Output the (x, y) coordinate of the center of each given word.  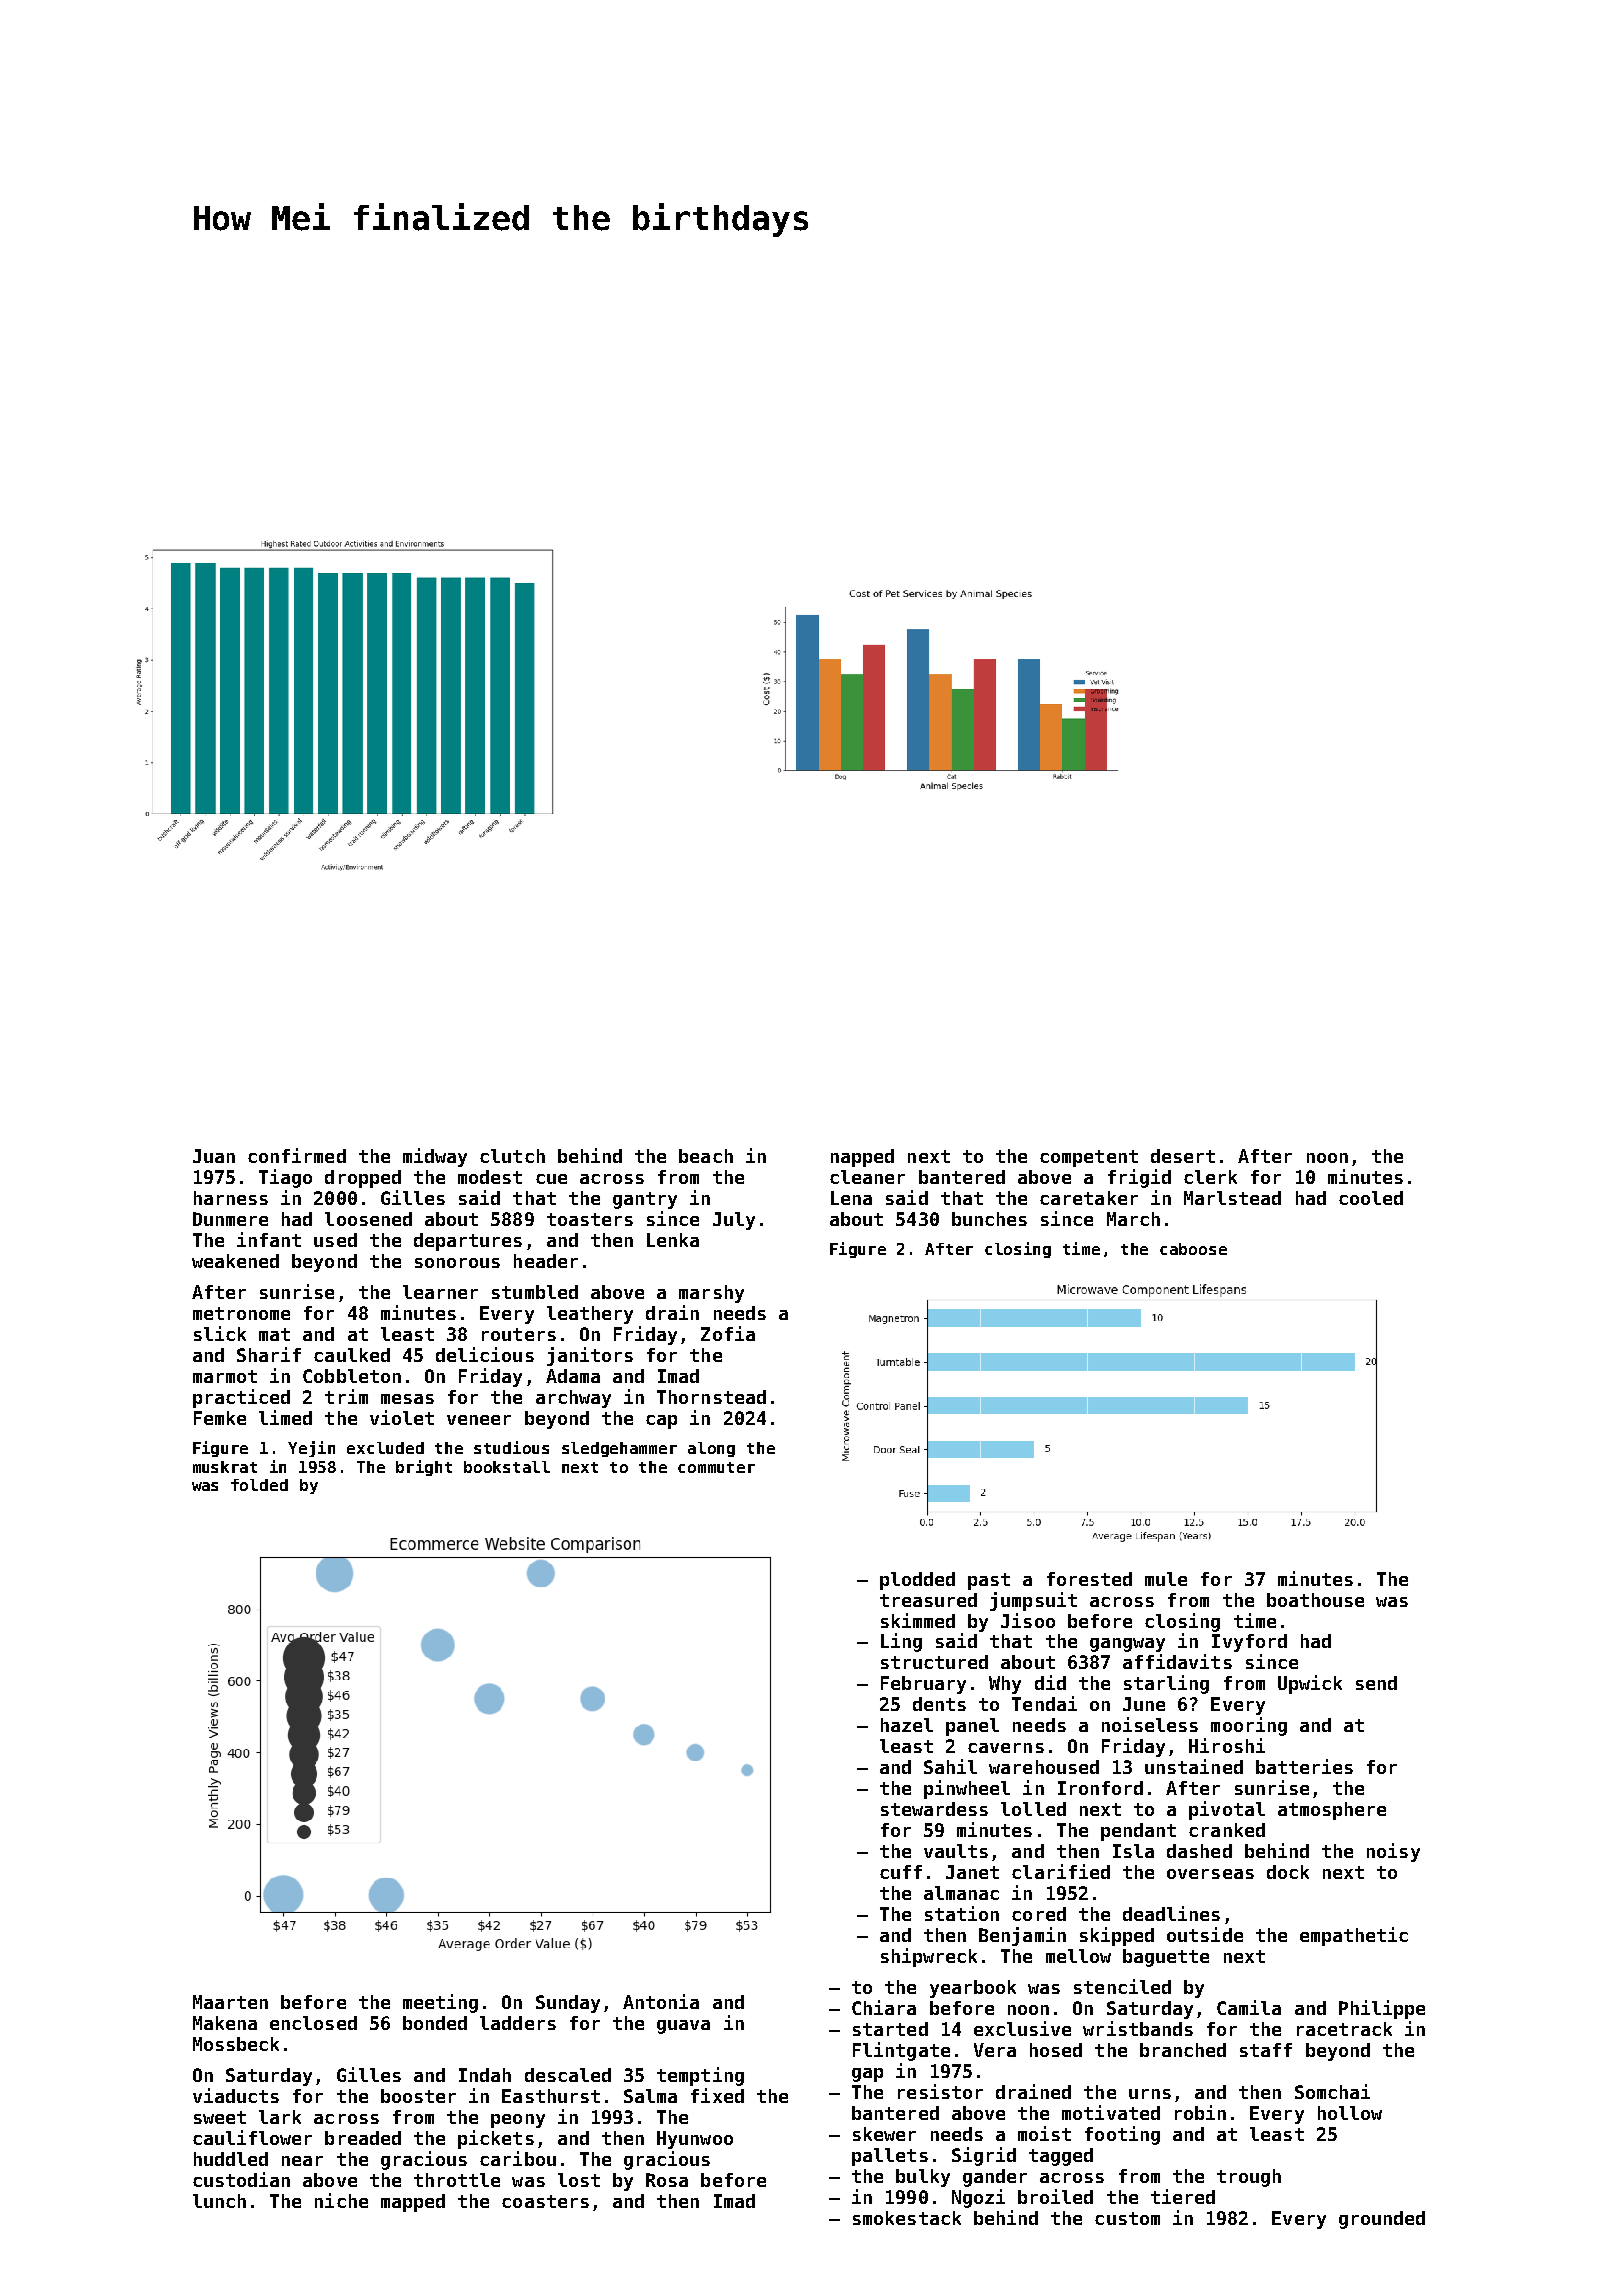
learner (440, 1292)
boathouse (1315, 1600)
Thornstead (711, 1397)
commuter (716, 1467)
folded (259, 1485)
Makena (225, 2023)
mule (1166, 1579)
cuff (901, 1872)
